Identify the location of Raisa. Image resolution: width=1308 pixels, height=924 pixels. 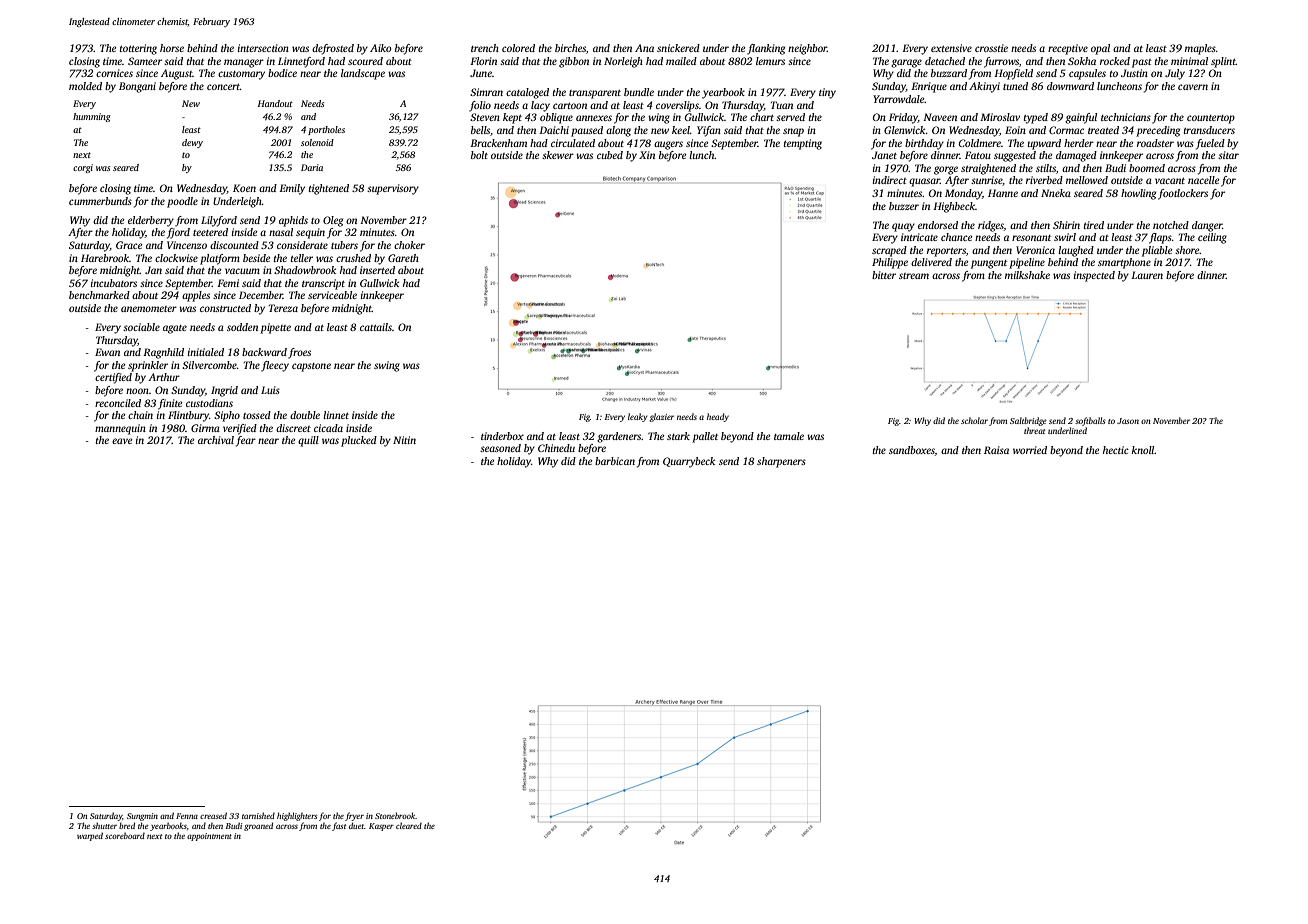
(996, 450).
